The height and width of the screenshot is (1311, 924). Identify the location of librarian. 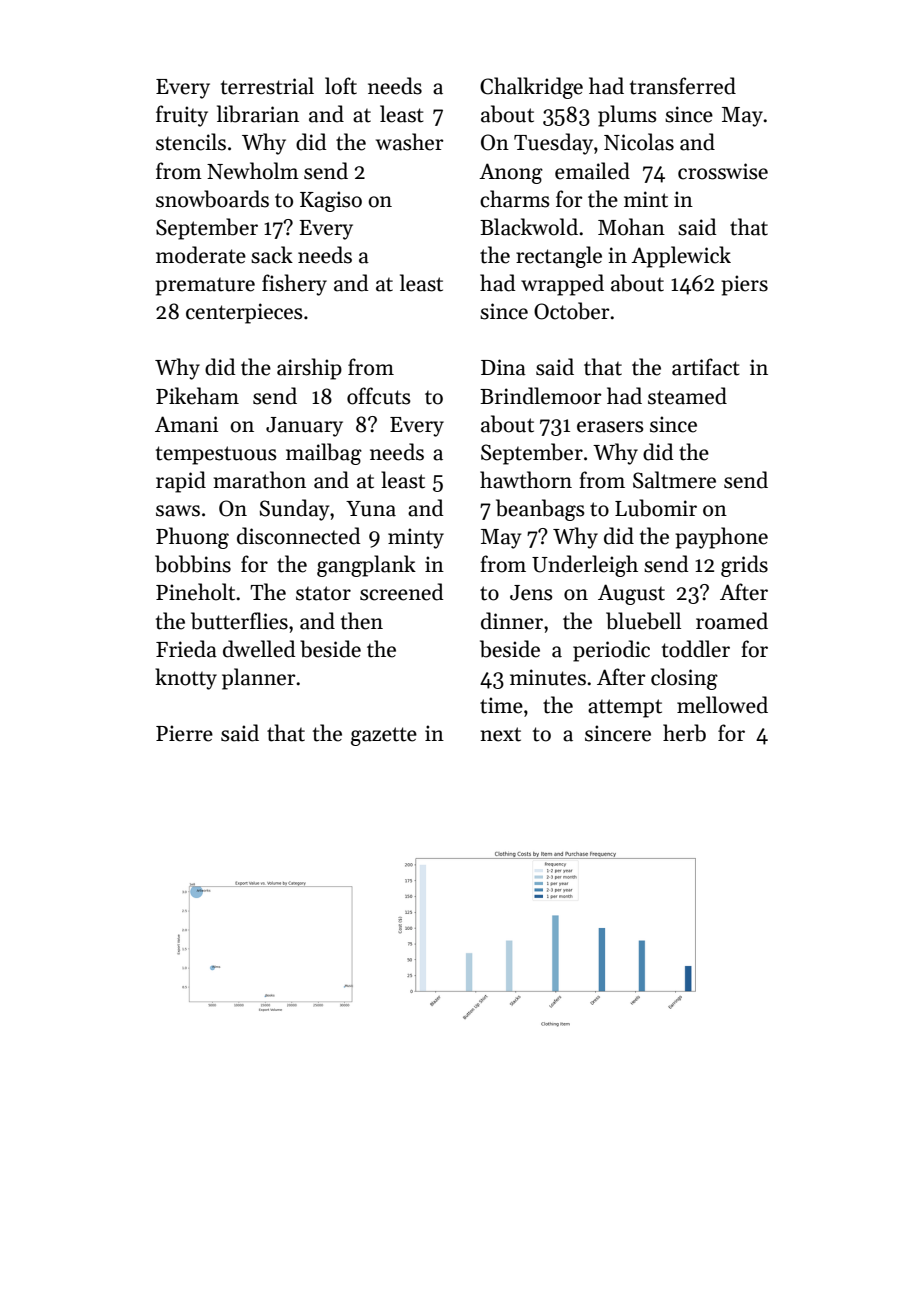
(258, 114).
